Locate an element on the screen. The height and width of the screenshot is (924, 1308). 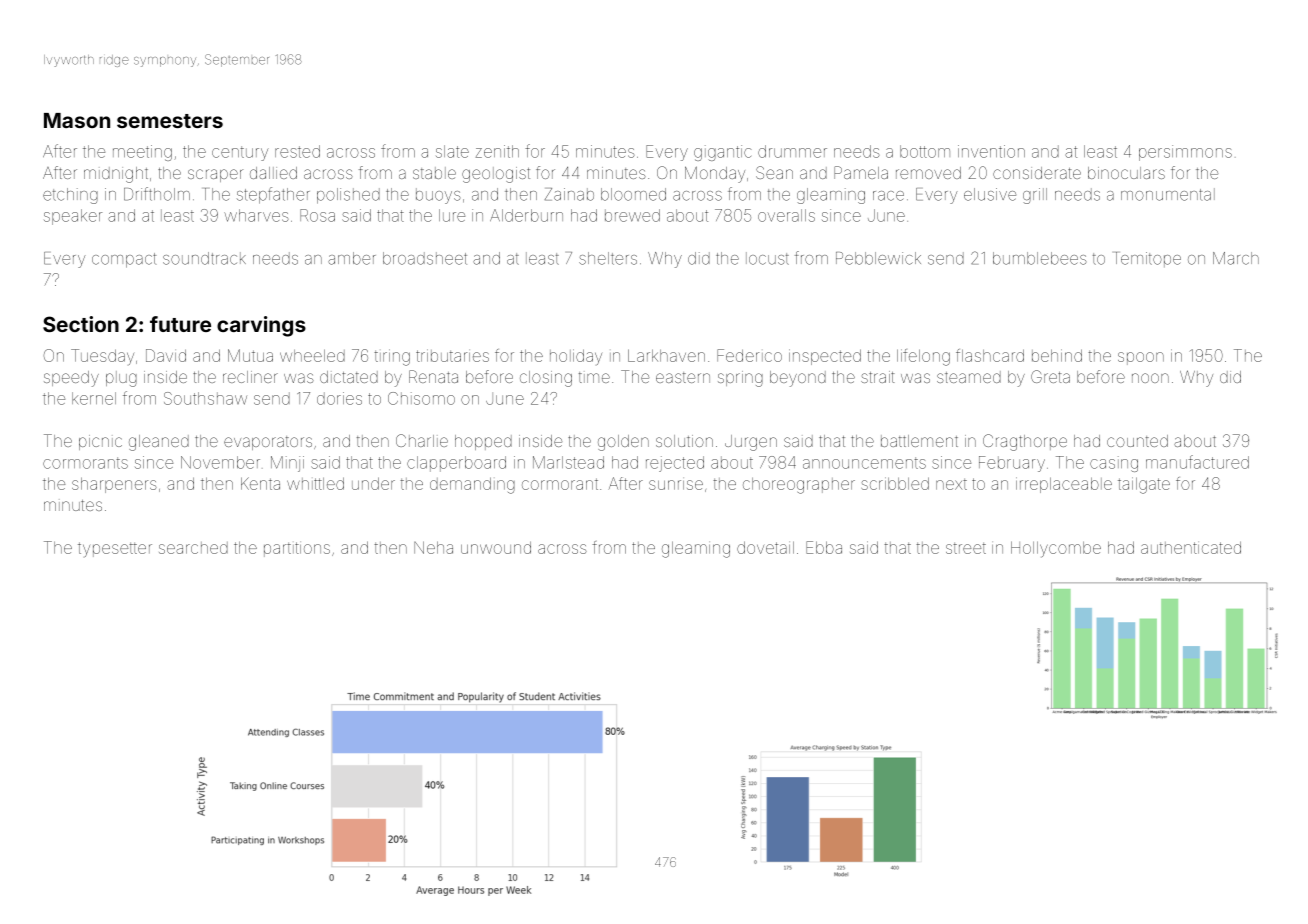
Neha is located at coordinates (433, 547).
